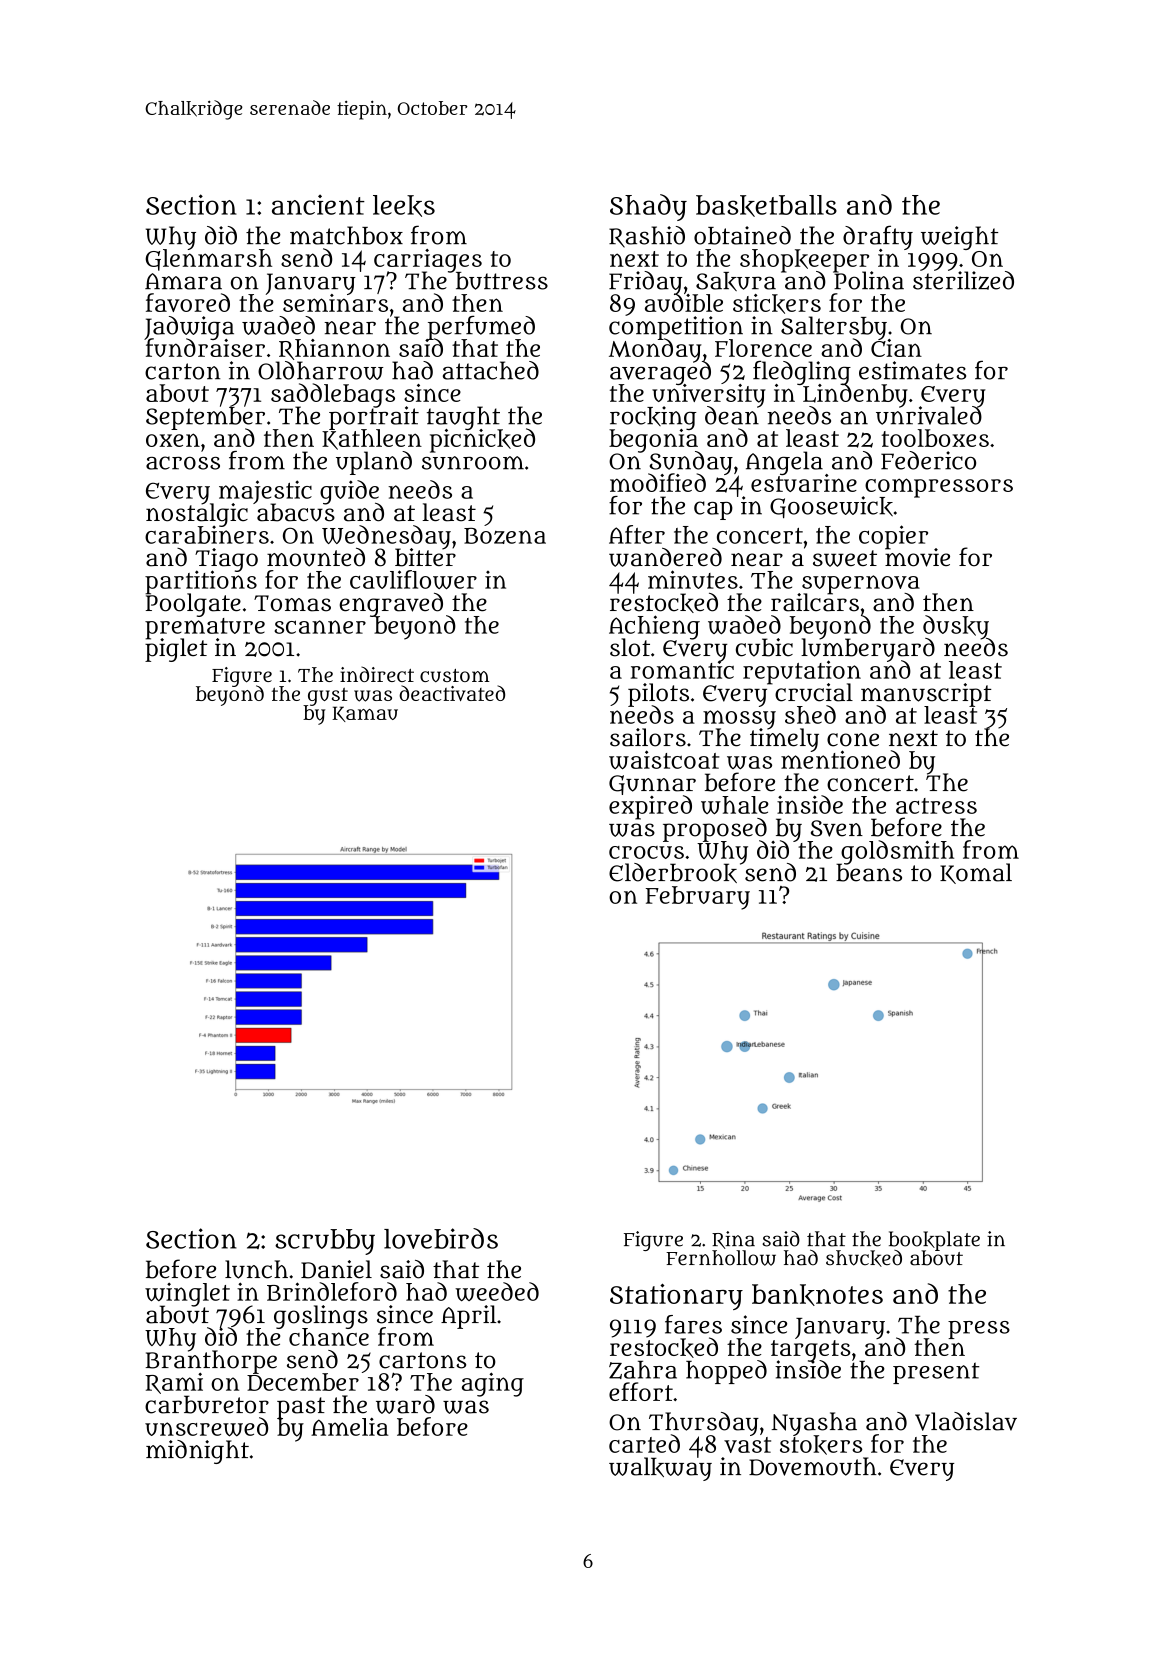 The image size is (1165, 1654). Describe the element at coordinates (205, 628) in the page. I see `premature` at that location.
